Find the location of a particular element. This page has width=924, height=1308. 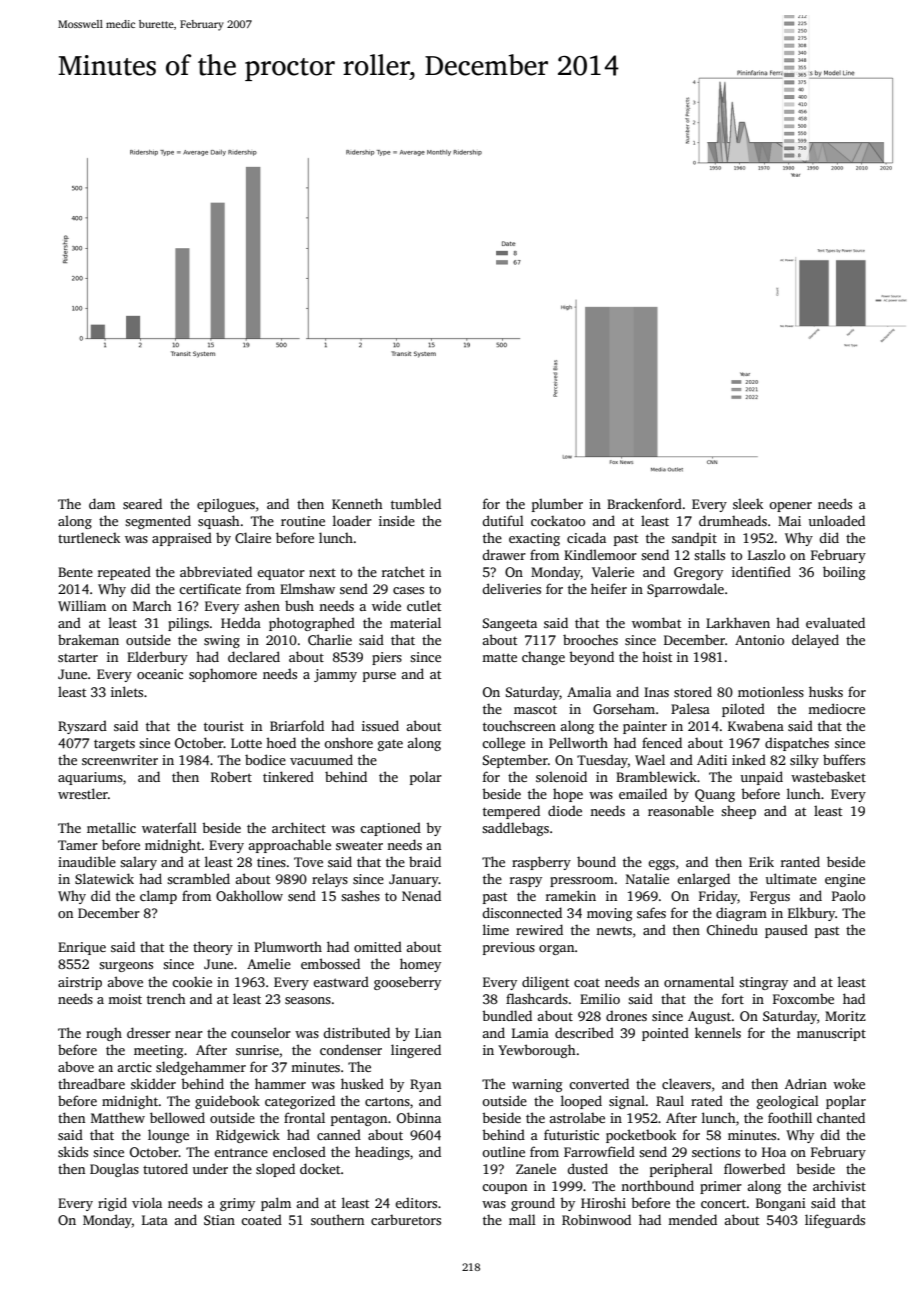

Emilio is located at coordinates (600, 998).
